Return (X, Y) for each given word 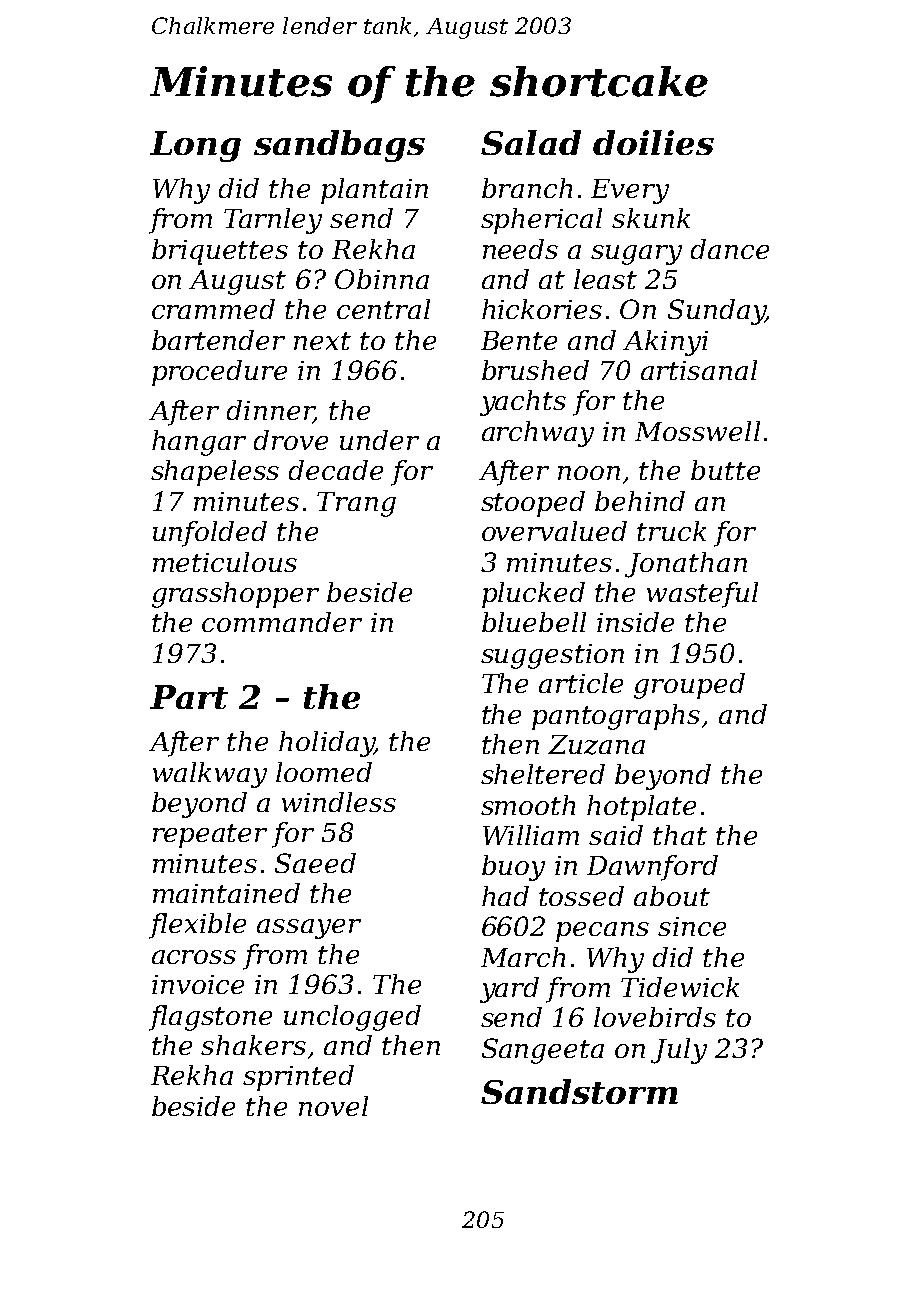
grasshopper (235, 595)
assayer (309, 929)
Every (630, 191)
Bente (519, 340)
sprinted (298, 1078)
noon (589, 473)
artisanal (699, 370)
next (322, 341)
